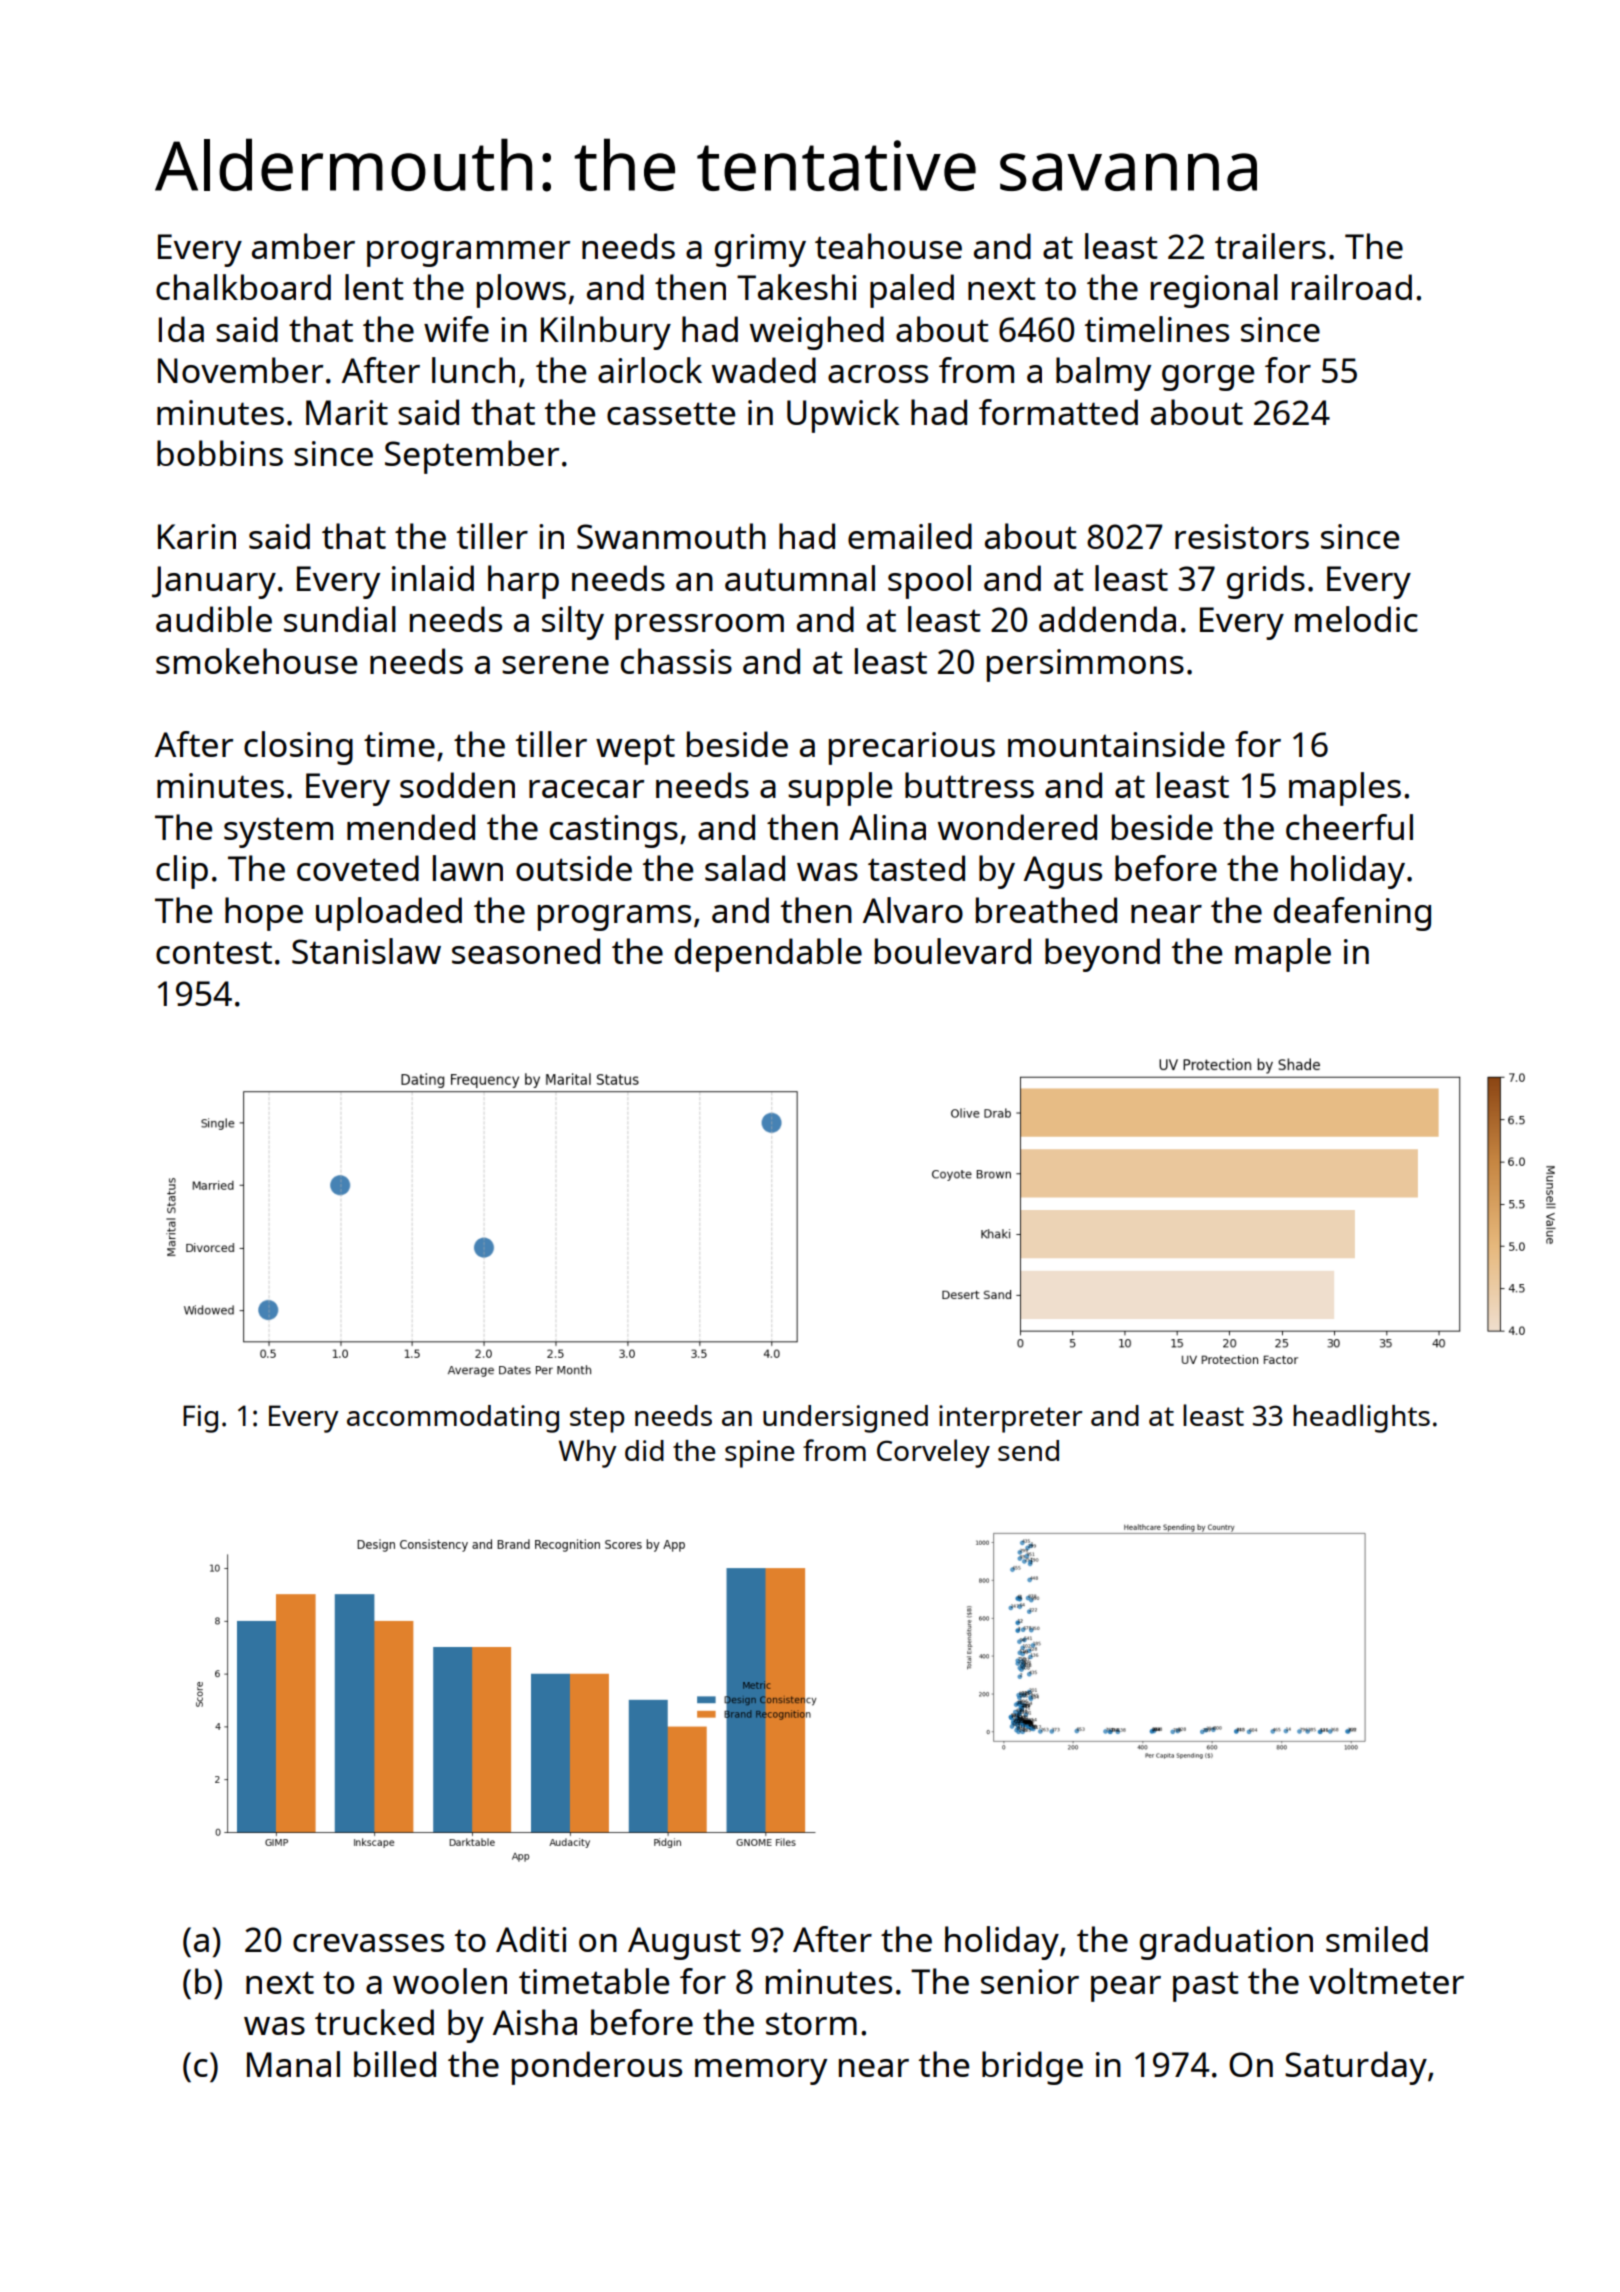  Describe the element at coordinates (916, 868) in the image. I see `tasted` at that location.
